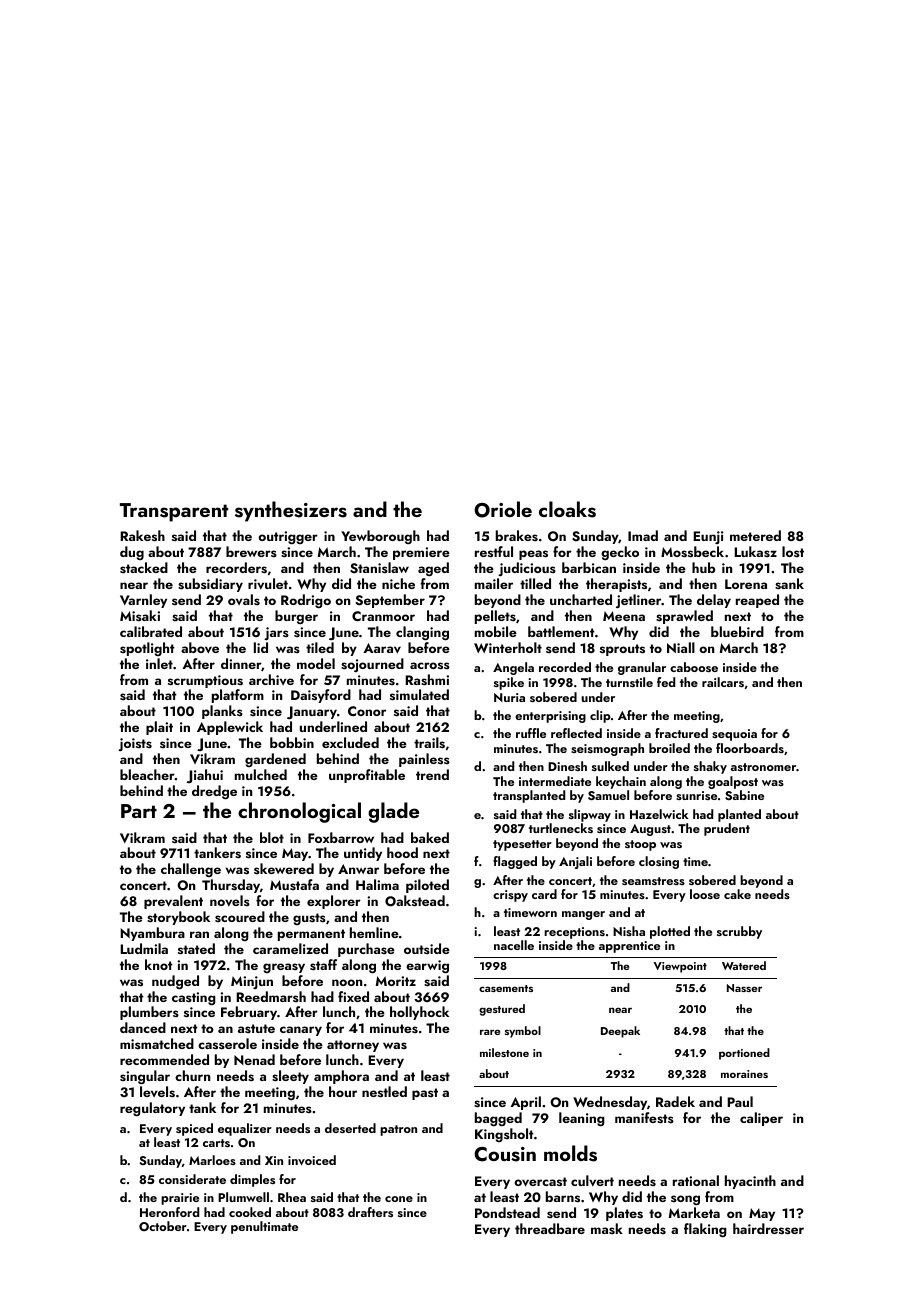  Describe the element at coordinates (620, 553) in the image. I see `gecko` at that location.
